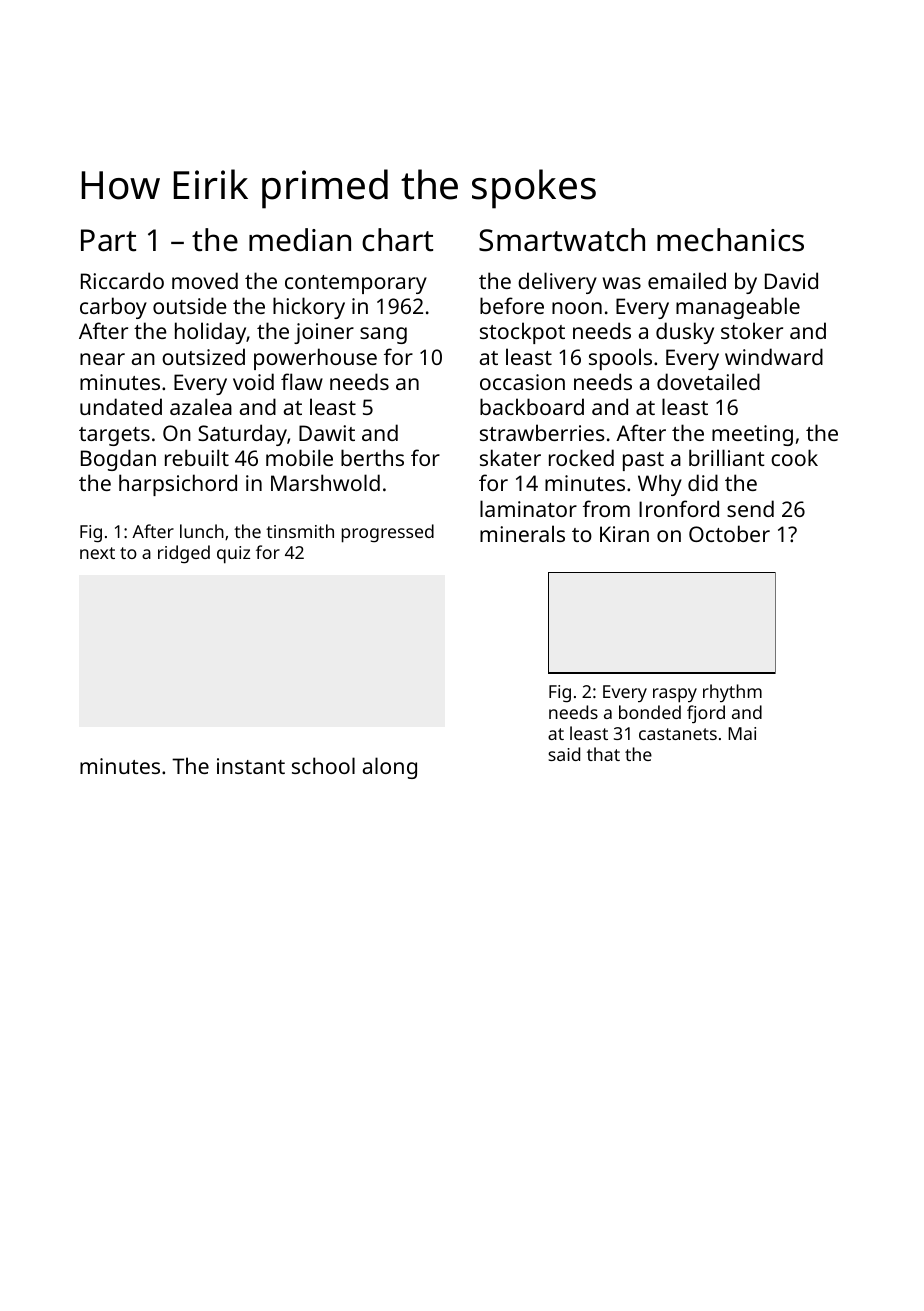  I want to click on along, so click(390, 768).
